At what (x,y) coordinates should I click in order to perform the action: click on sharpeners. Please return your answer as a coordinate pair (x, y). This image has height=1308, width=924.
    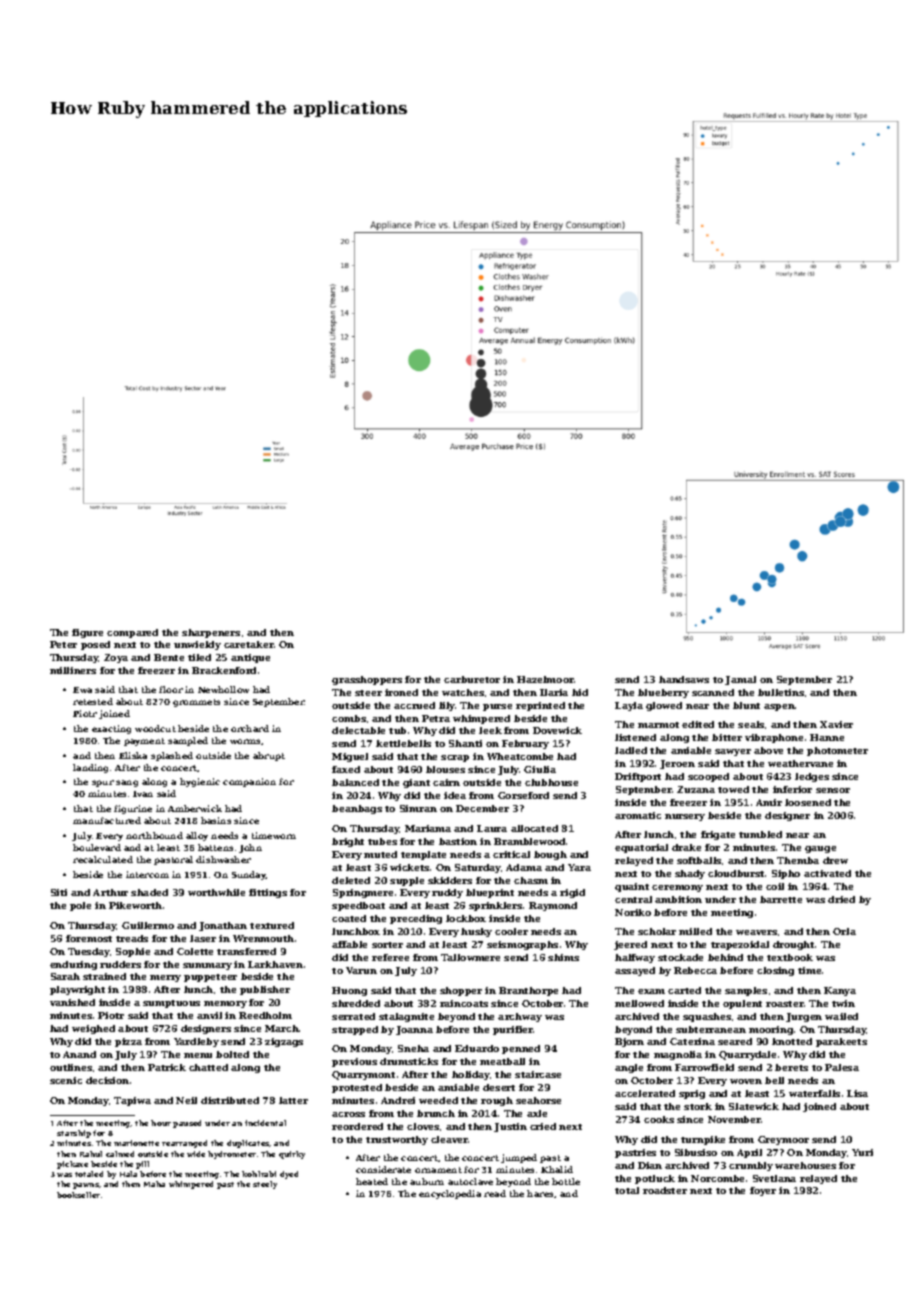
    Looking at the image, I should click on (211, 633).
